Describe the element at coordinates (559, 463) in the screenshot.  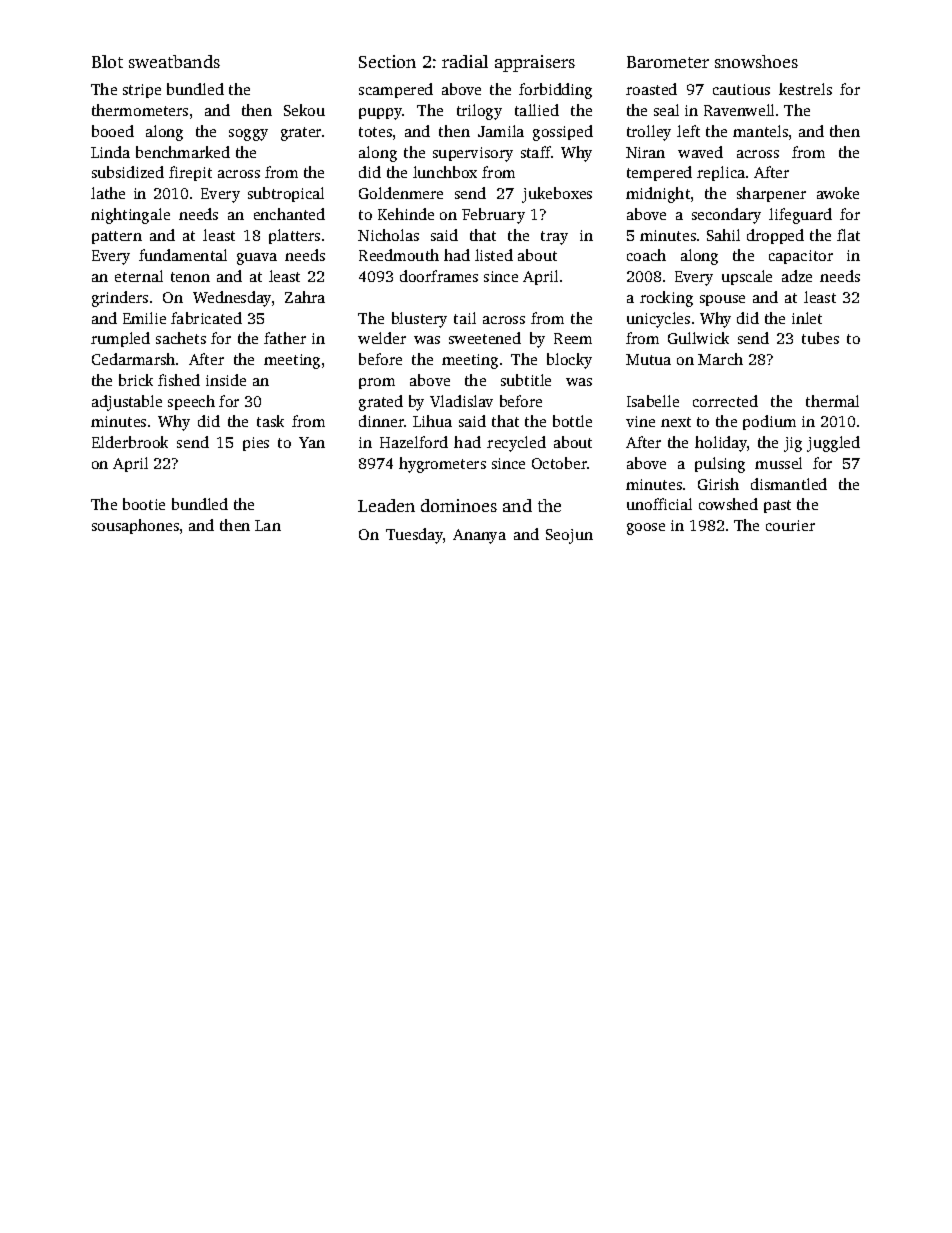
I see `October` at that location.
